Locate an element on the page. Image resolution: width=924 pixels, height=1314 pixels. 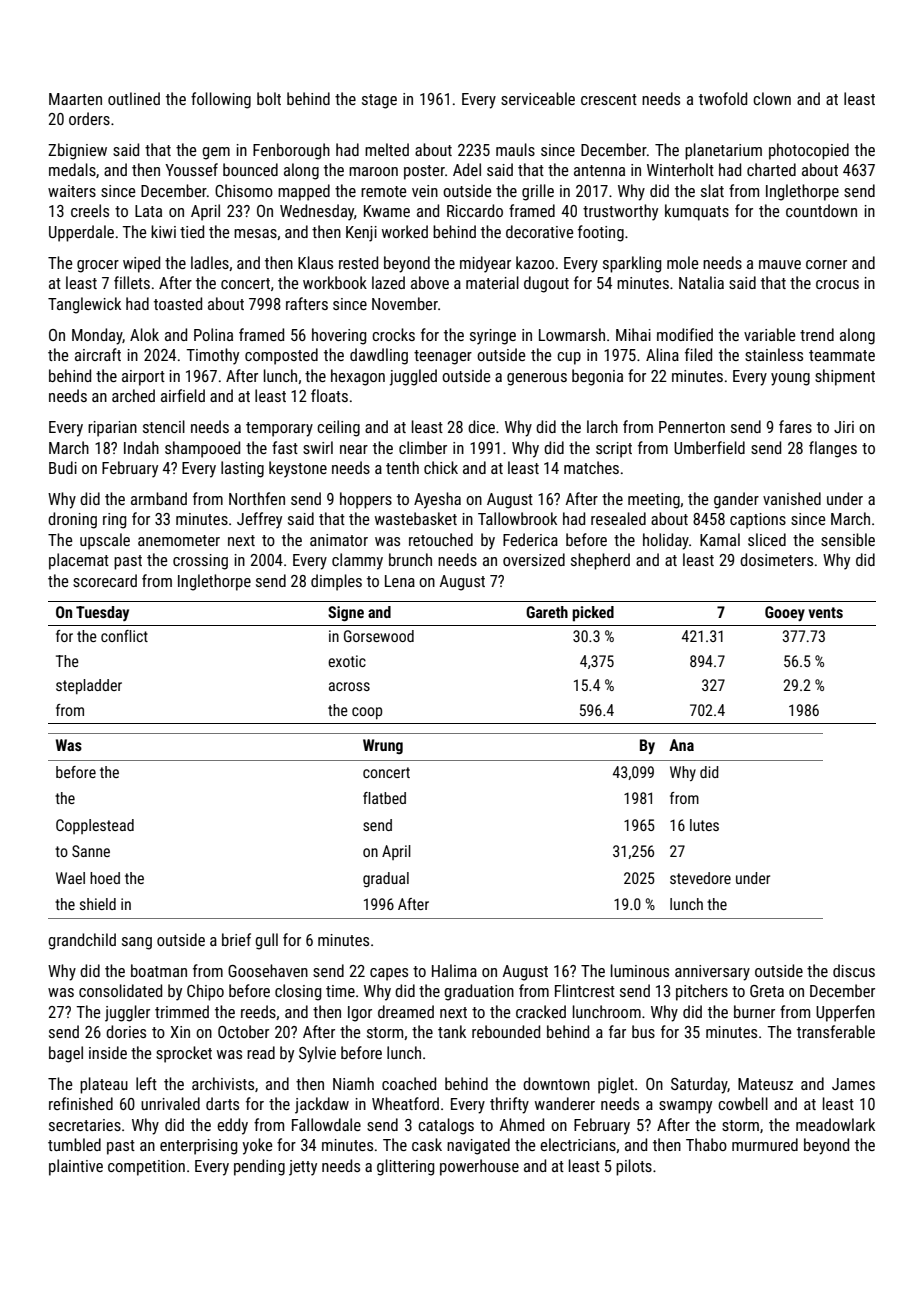
hoed is located at coordinates (105, 878).
